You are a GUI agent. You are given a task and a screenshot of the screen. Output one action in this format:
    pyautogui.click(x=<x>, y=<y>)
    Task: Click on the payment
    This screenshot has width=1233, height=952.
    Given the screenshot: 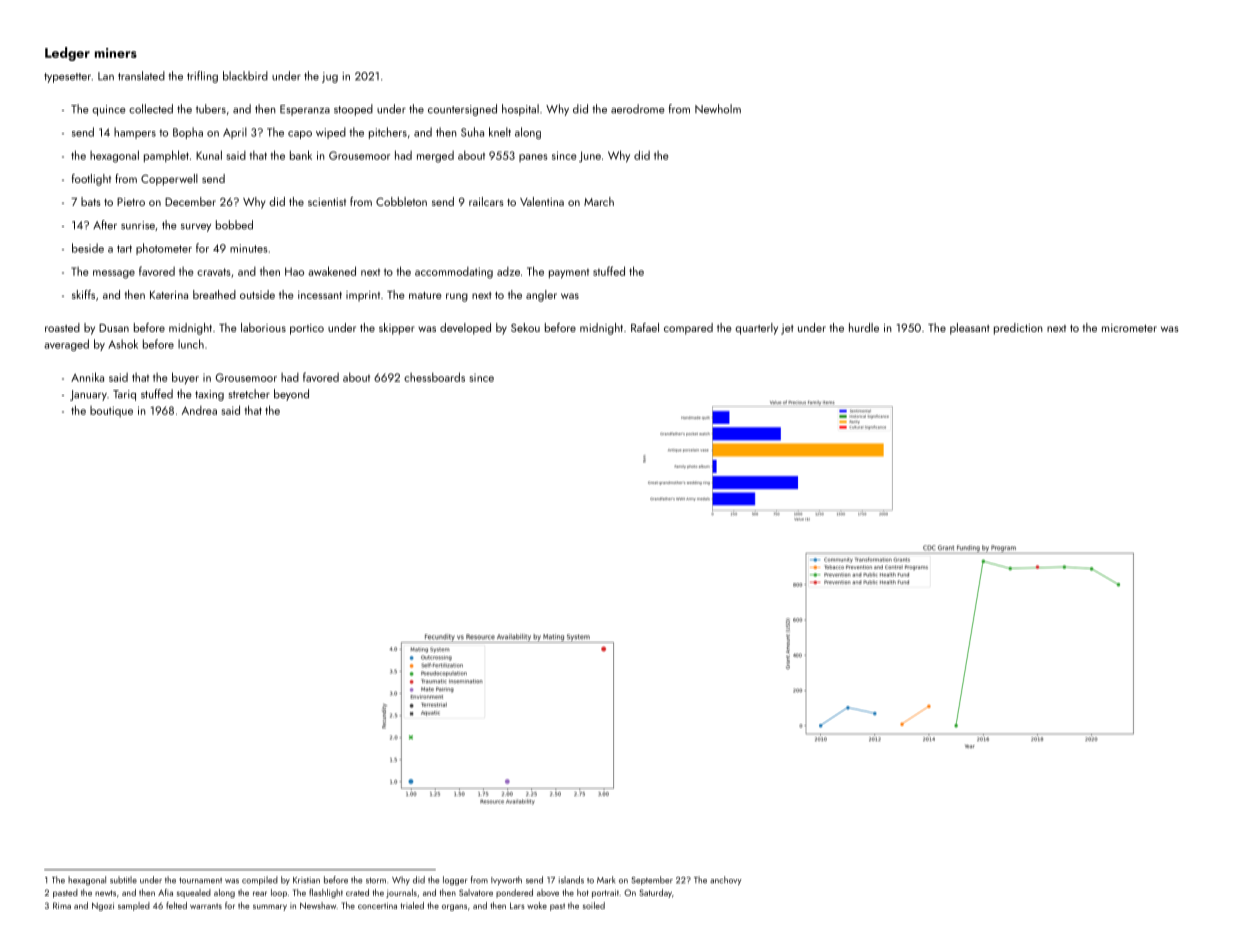 What is the action you would take?
    pyautogui.click(x=569, y=273)
